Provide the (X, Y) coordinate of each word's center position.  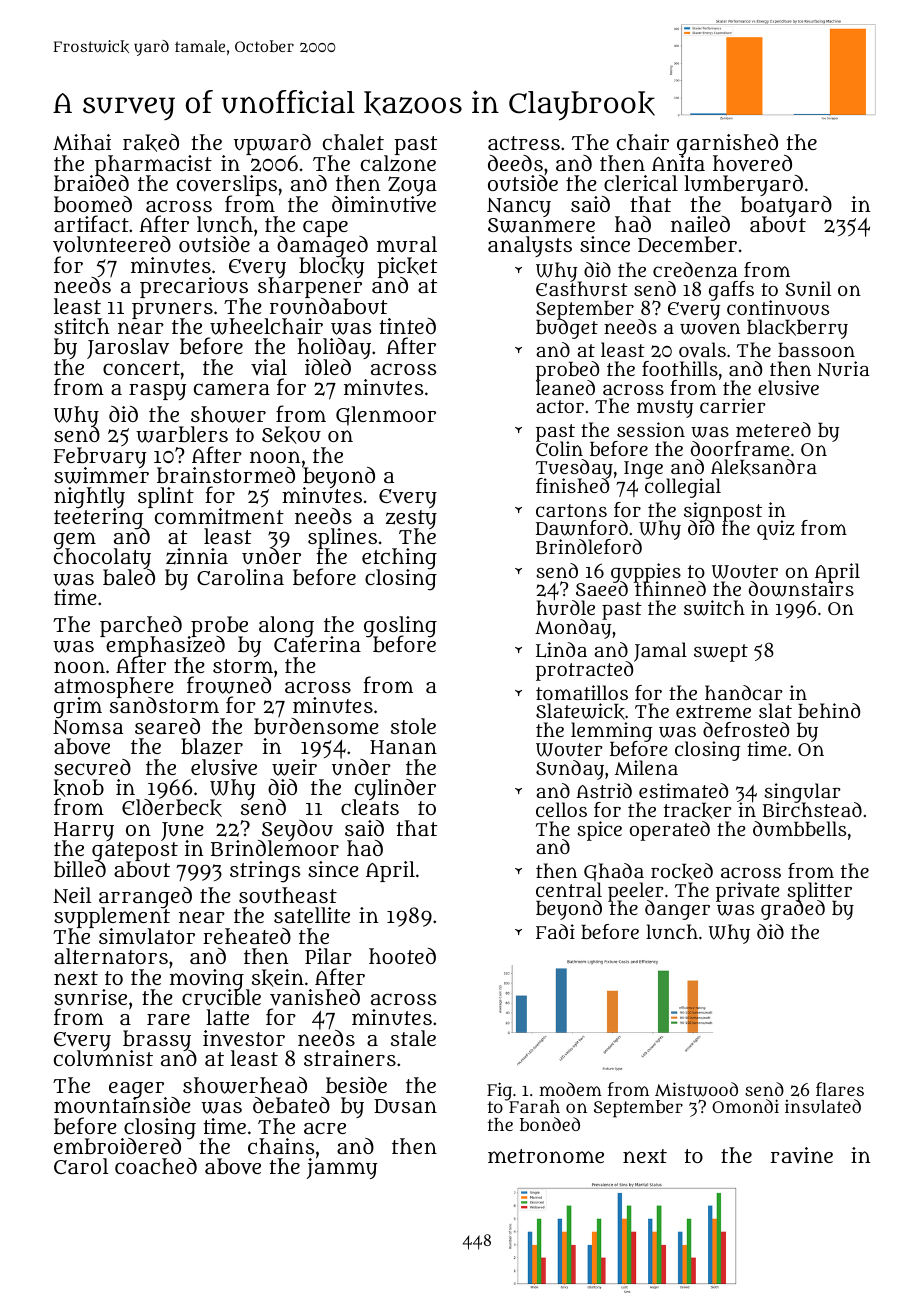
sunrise (90, 997)
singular (803, 793)
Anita (678, 163)
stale (413, 1038)
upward (272, 145)
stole (413, 726)
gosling (400, 626)
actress (524, 143)
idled (328, 367)
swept (721, 653)
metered (773, 429)
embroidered (117, 1146)
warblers (182, 434)
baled (129, 577)
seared (167, 726)
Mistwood (696, 1089)
